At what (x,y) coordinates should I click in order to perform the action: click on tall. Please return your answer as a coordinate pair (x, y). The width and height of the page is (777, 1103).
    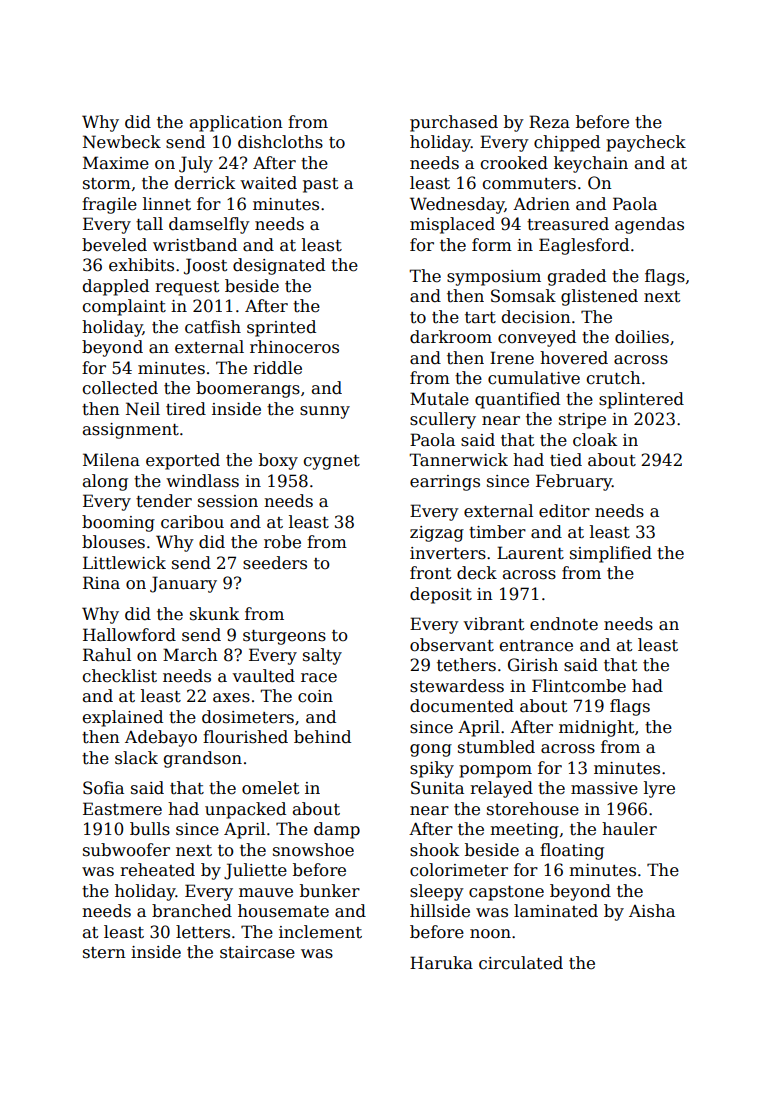
    Looking at the image, I should click on (149, 224).
